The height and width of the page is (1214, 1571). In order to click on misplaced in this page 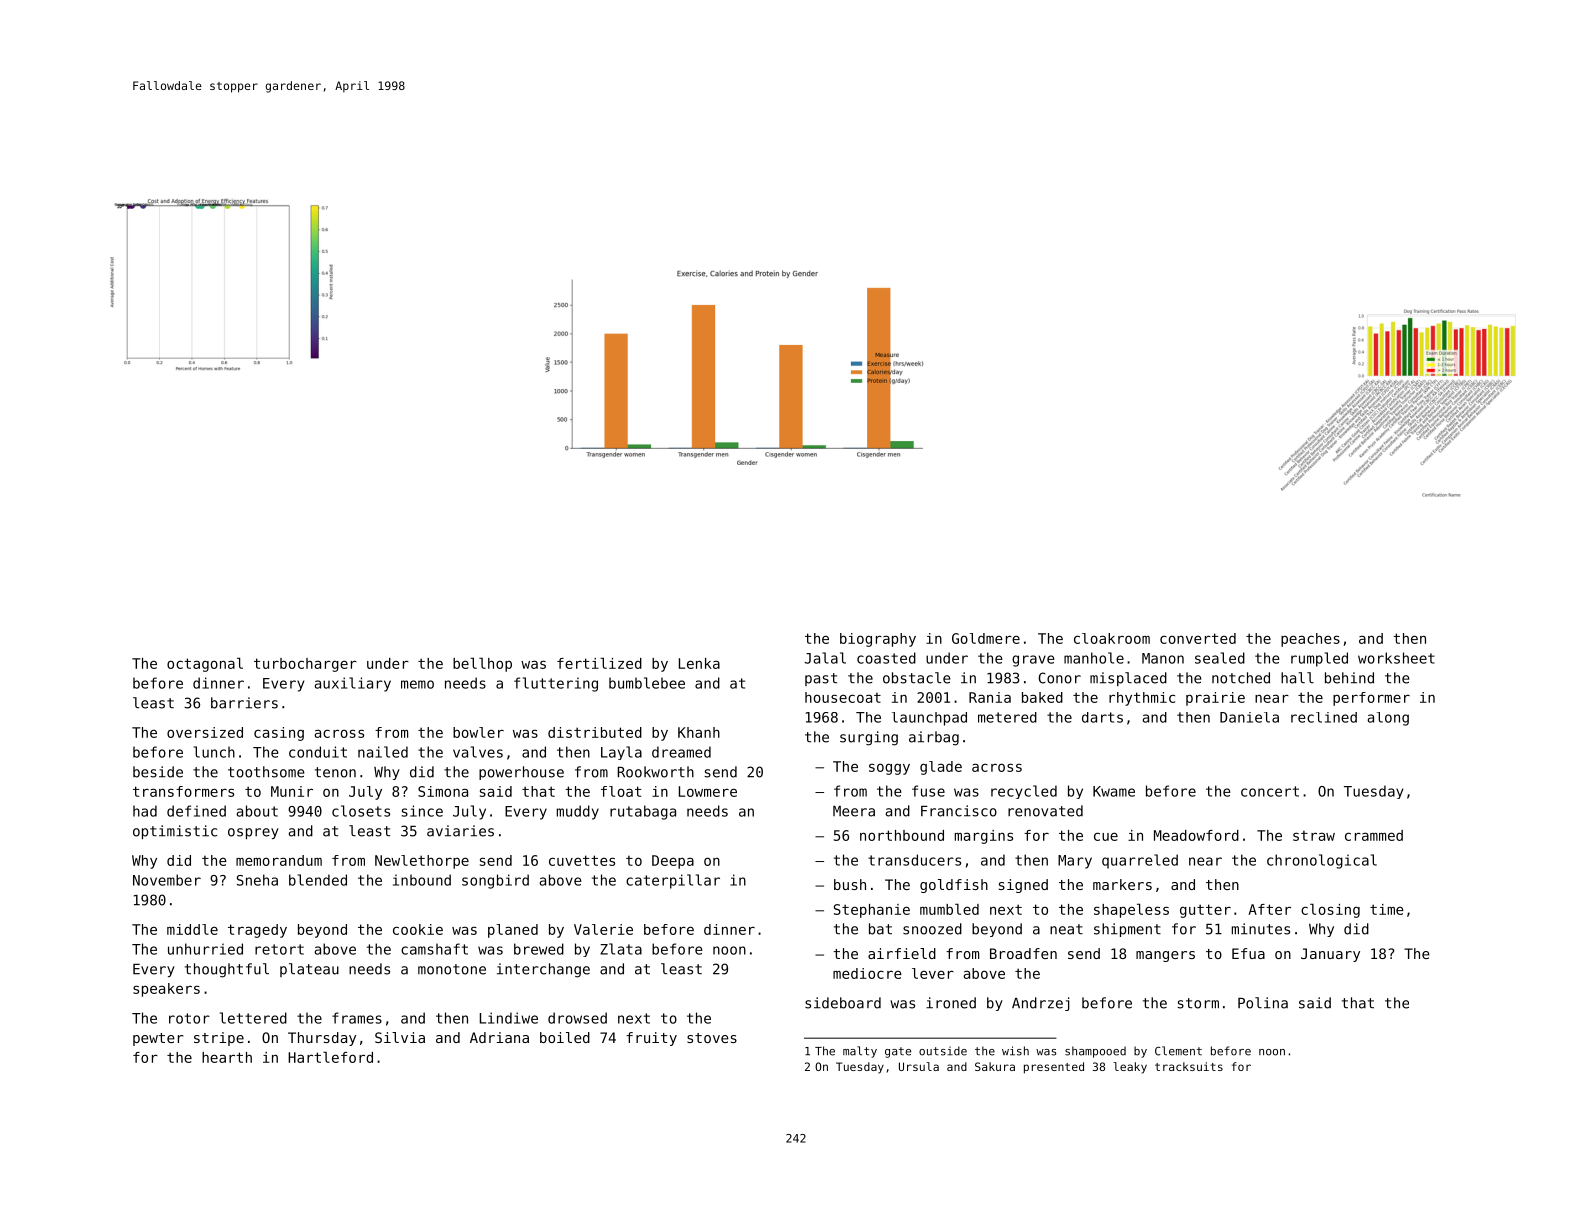, I will do `click(1128, 679)`.
